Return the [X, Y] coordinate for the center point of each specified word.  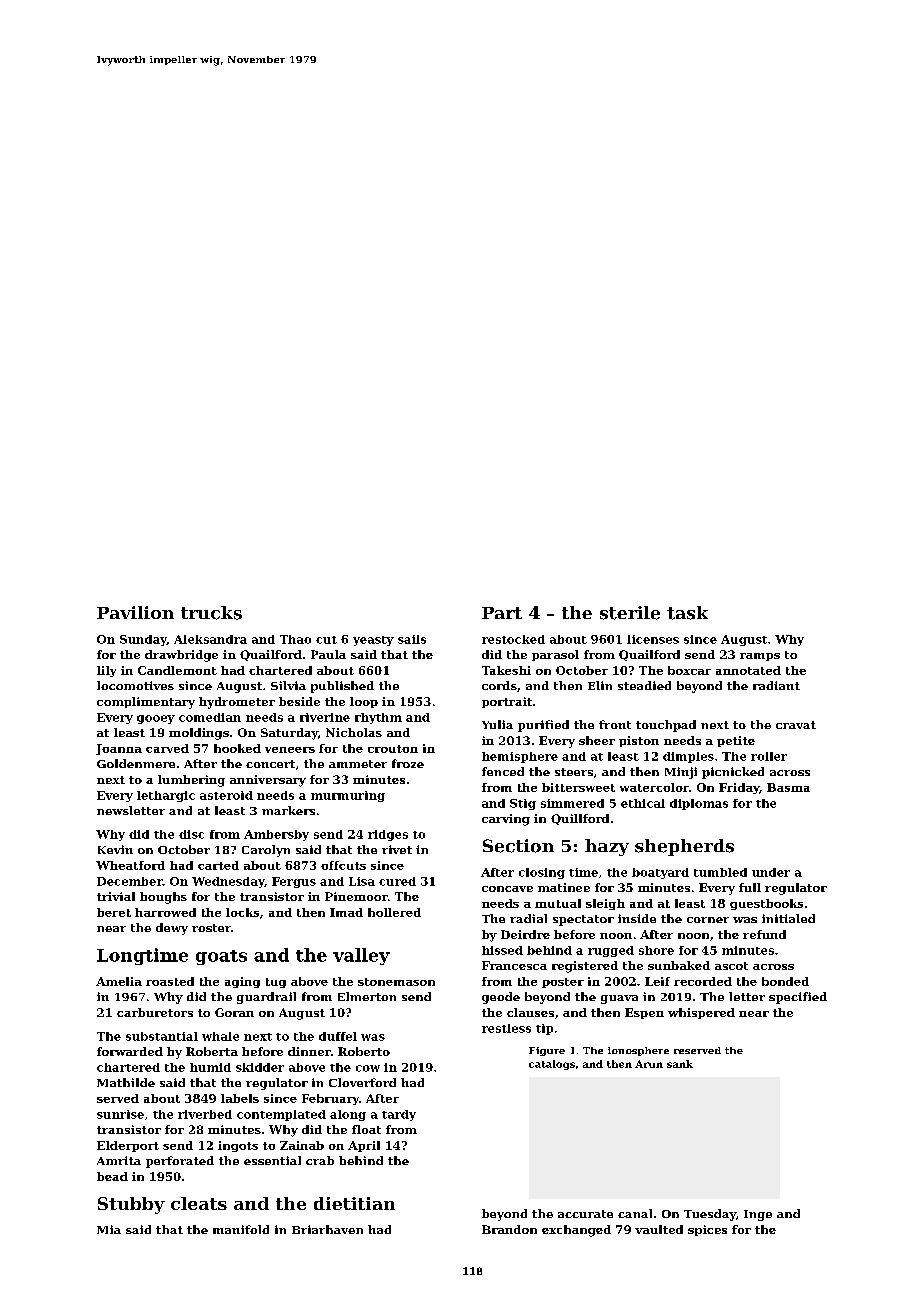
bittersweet [578, 787]
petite [736, 741]
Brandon [509, 1229]
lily [106, 671]
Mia [109, 1229]
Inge [758, 1215]
